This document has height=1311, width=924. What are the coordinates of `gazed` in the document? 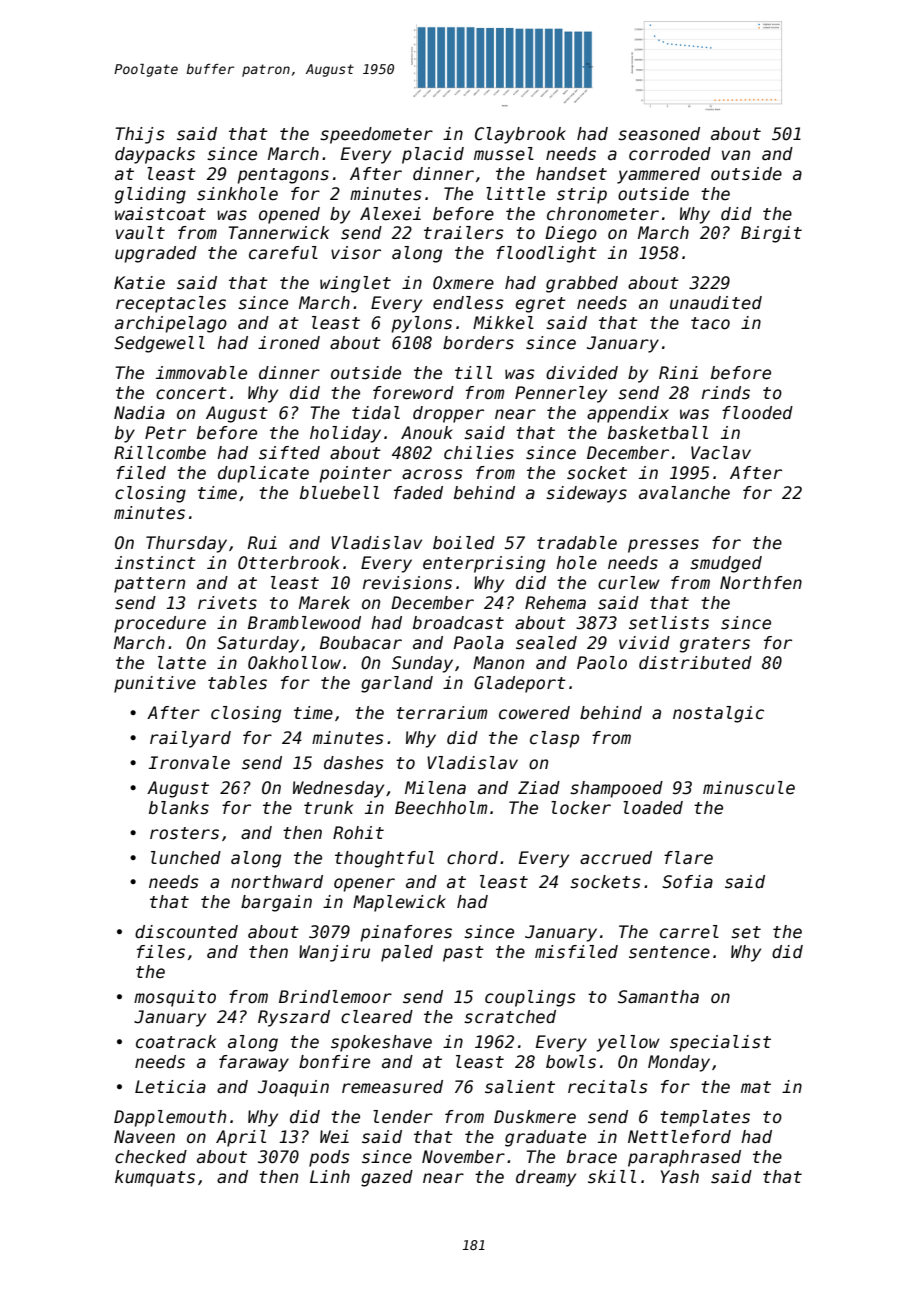 It's located at (387, 1178).
